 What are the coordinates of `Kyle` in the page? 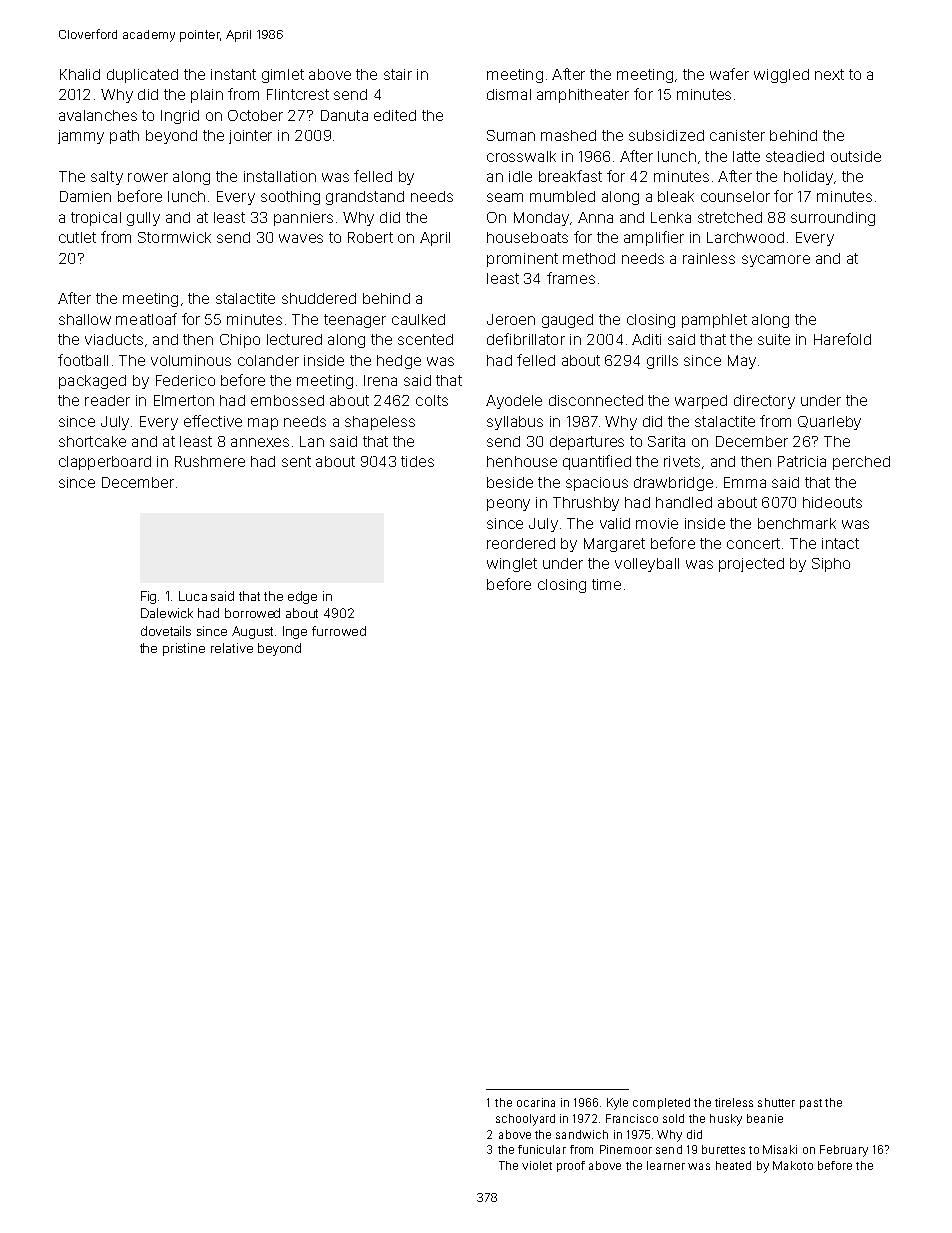 It's located at (617, 1104).
